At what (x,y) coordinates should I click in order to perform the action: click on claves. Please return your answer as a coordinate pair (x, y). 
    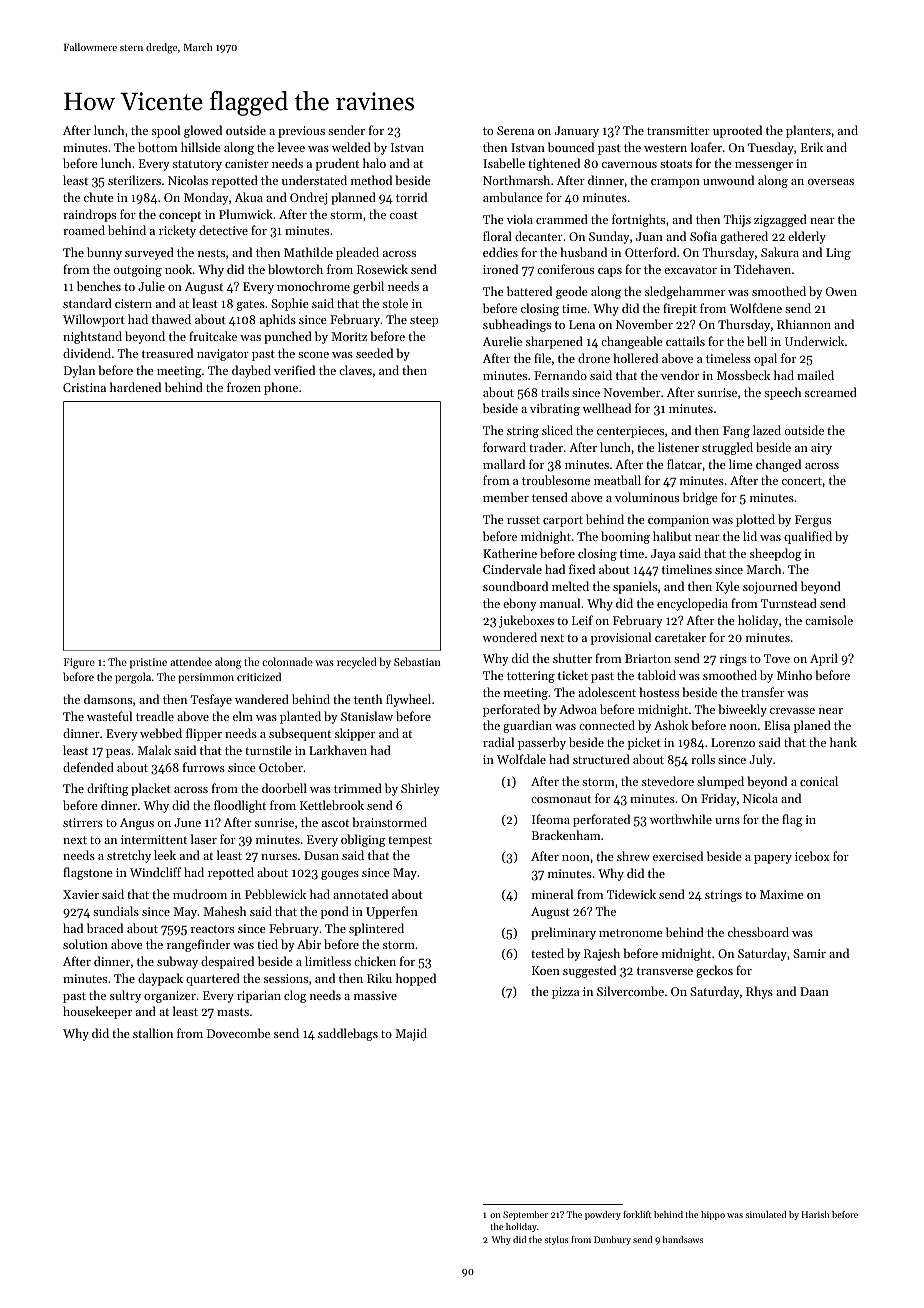
    Looking at the image, I should click on (355, 370).
